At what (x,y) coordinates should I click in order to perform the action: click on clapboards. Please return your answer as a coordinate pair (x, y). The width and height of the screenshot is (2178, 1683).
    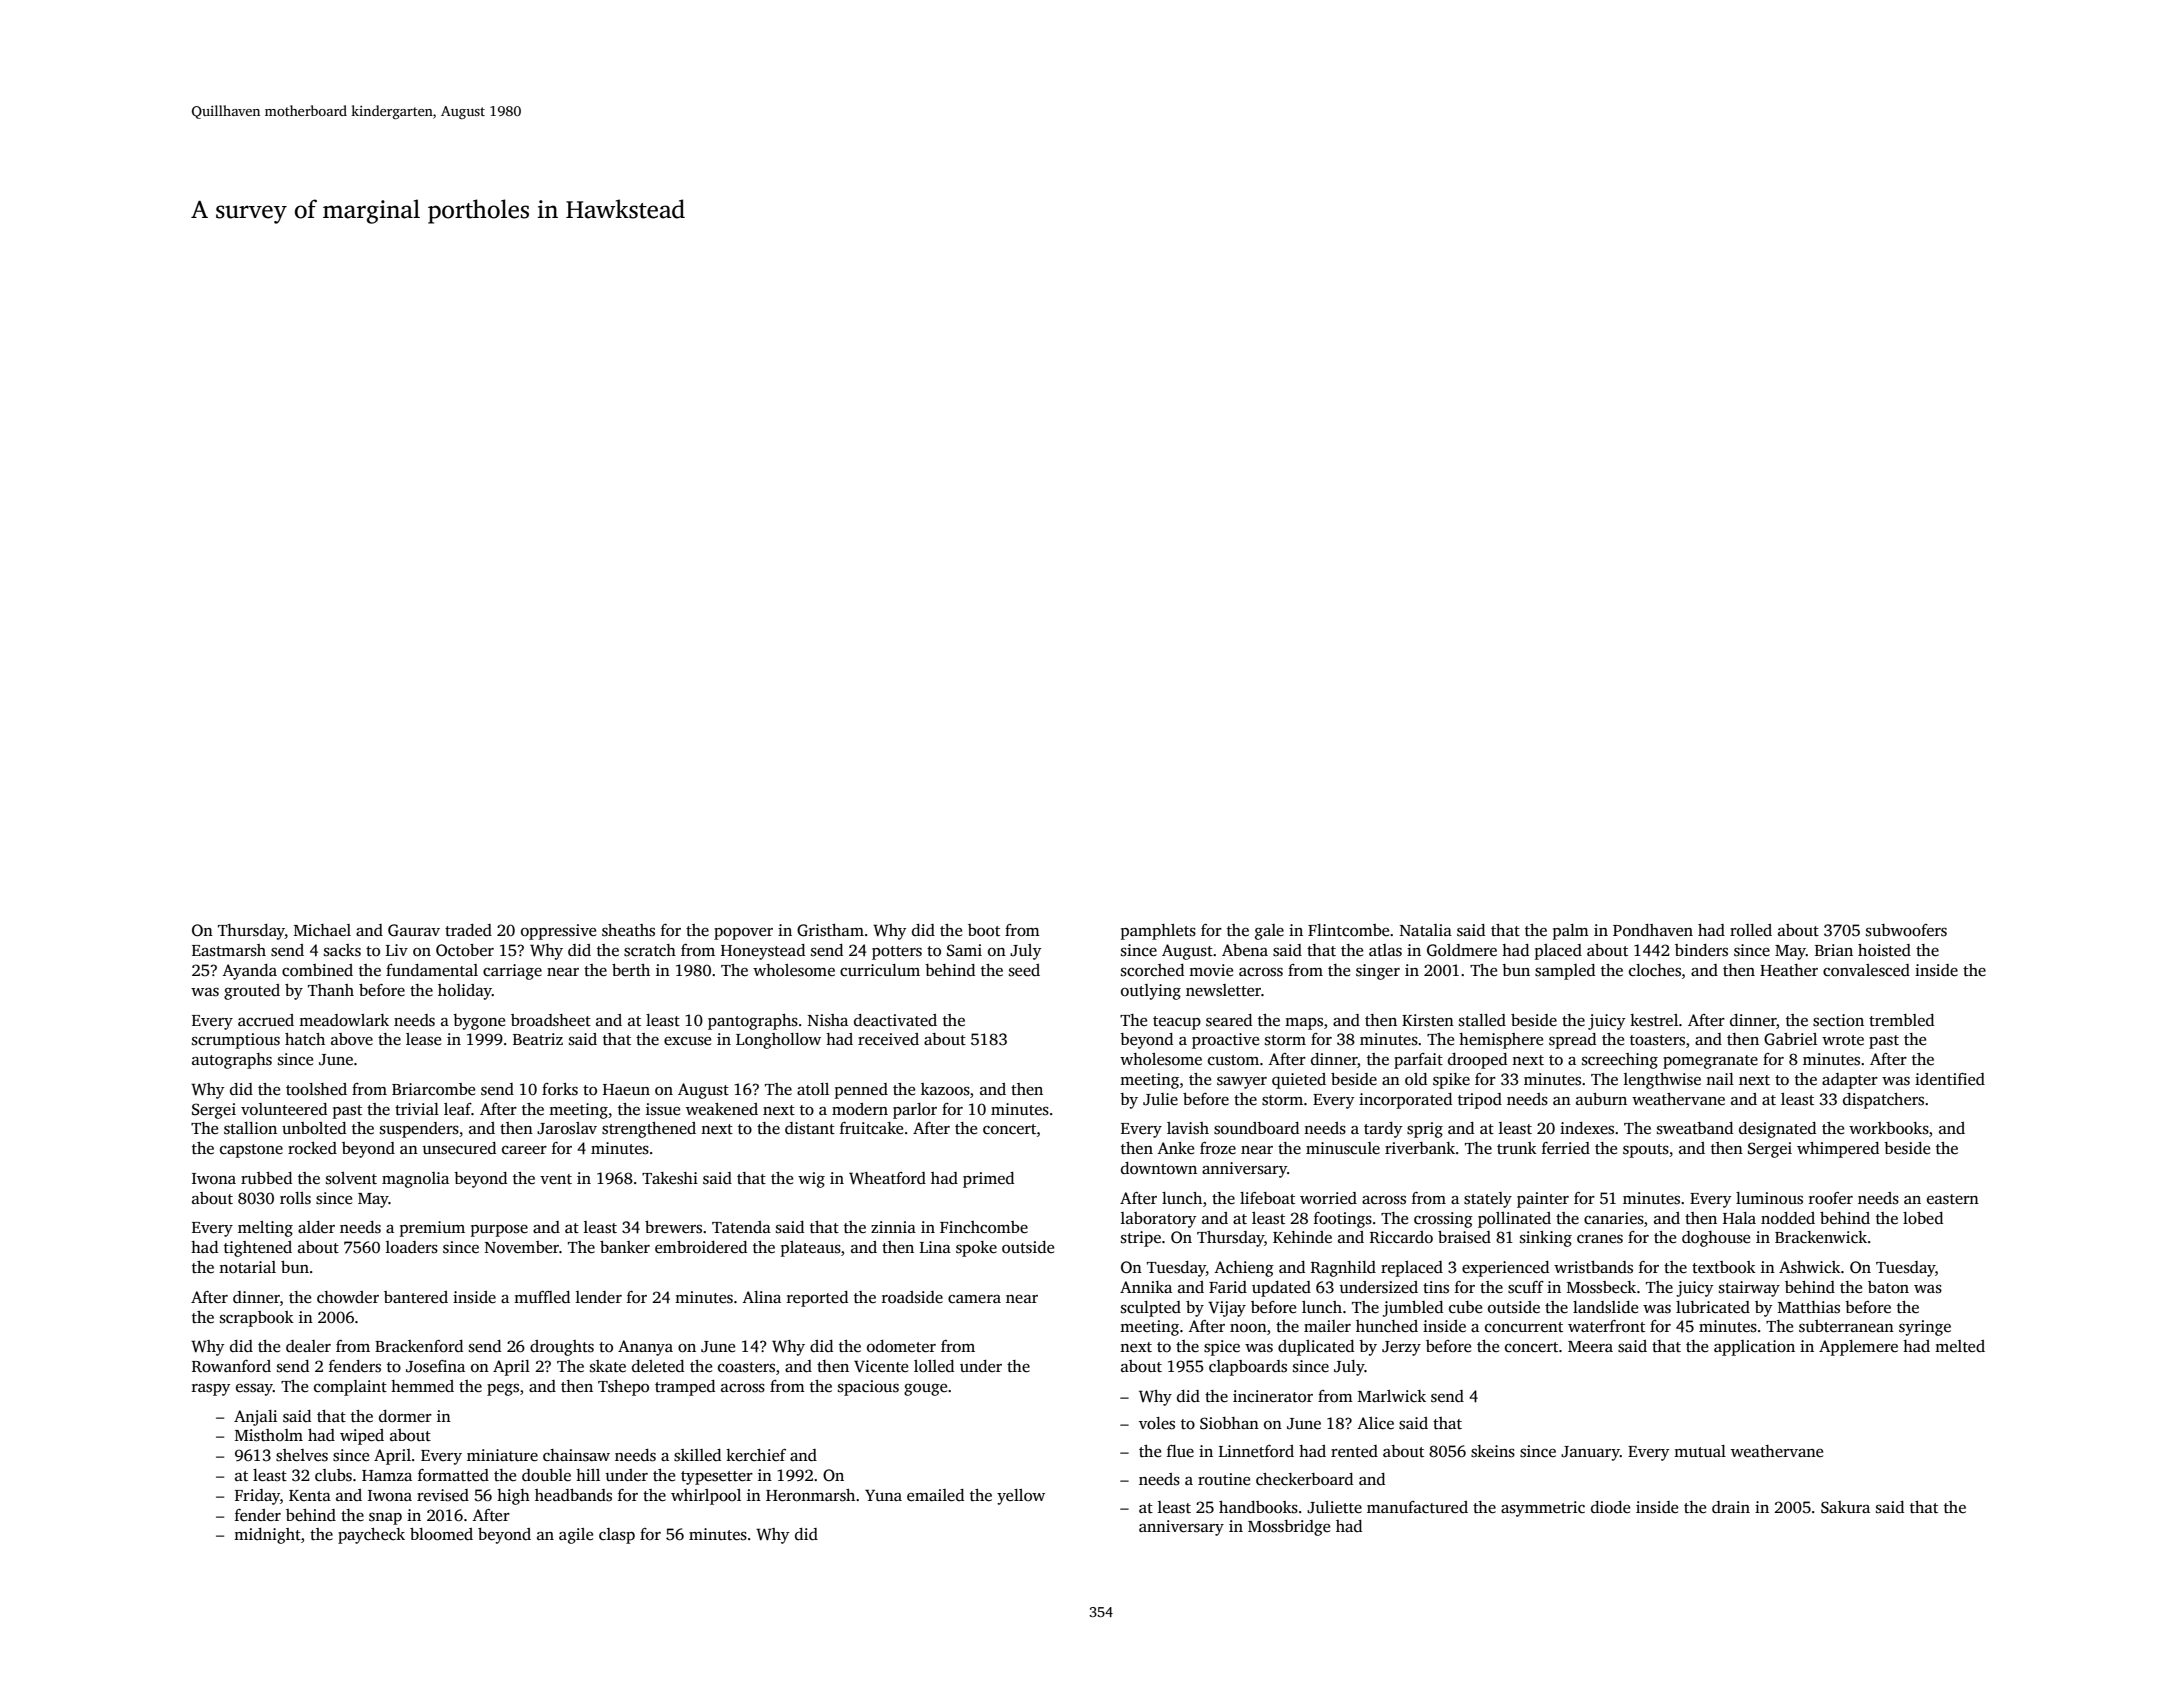
    Looking at the image, I should click on (1248, 1368).
